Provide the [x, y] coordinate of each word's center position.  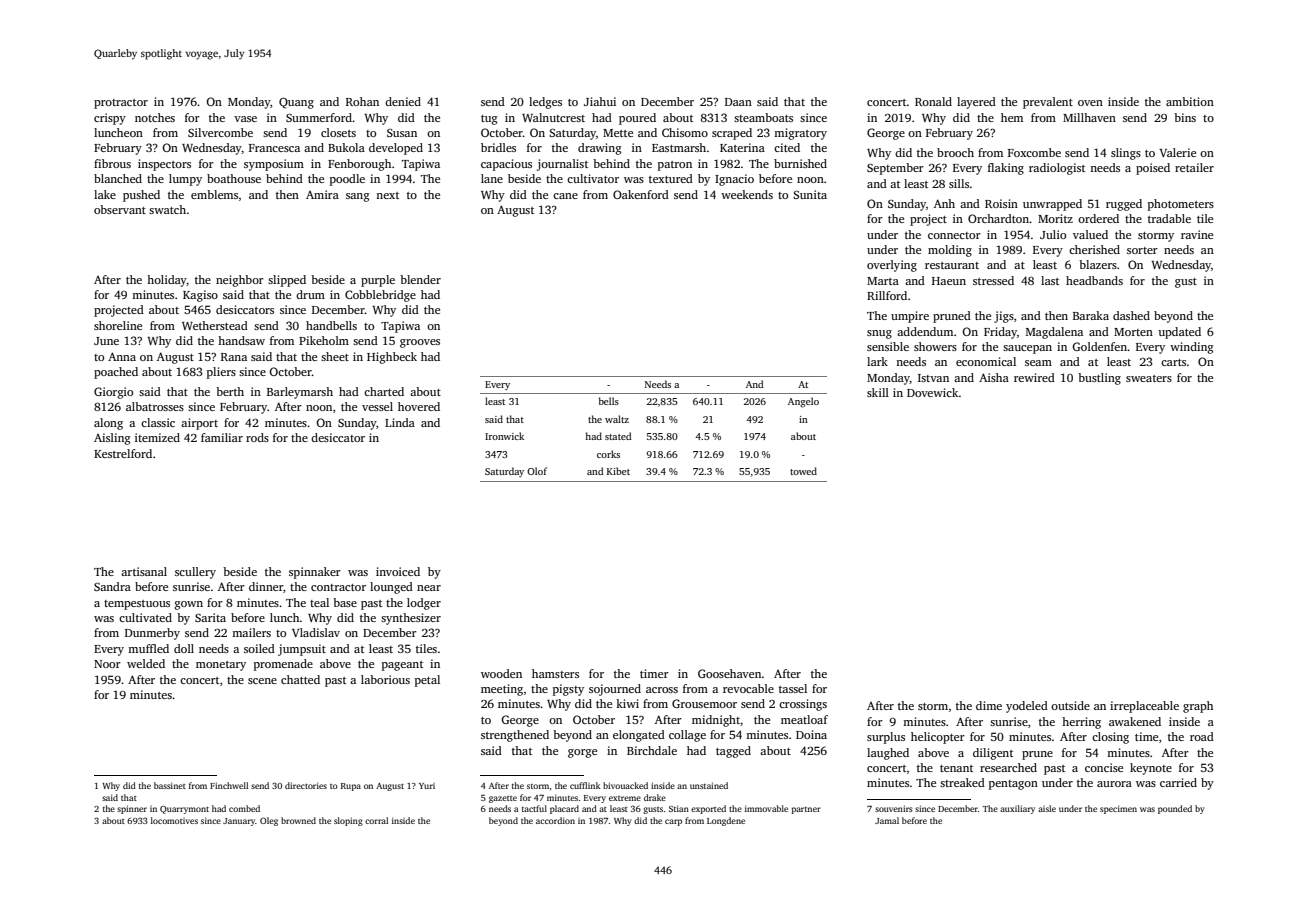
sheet [335, 356]
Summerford [319, 117]
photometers [1181, 205]
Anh [944, 203]
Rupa [351, 787]
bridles [498, 147]
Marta [883, 281]
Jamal [887, 820]
